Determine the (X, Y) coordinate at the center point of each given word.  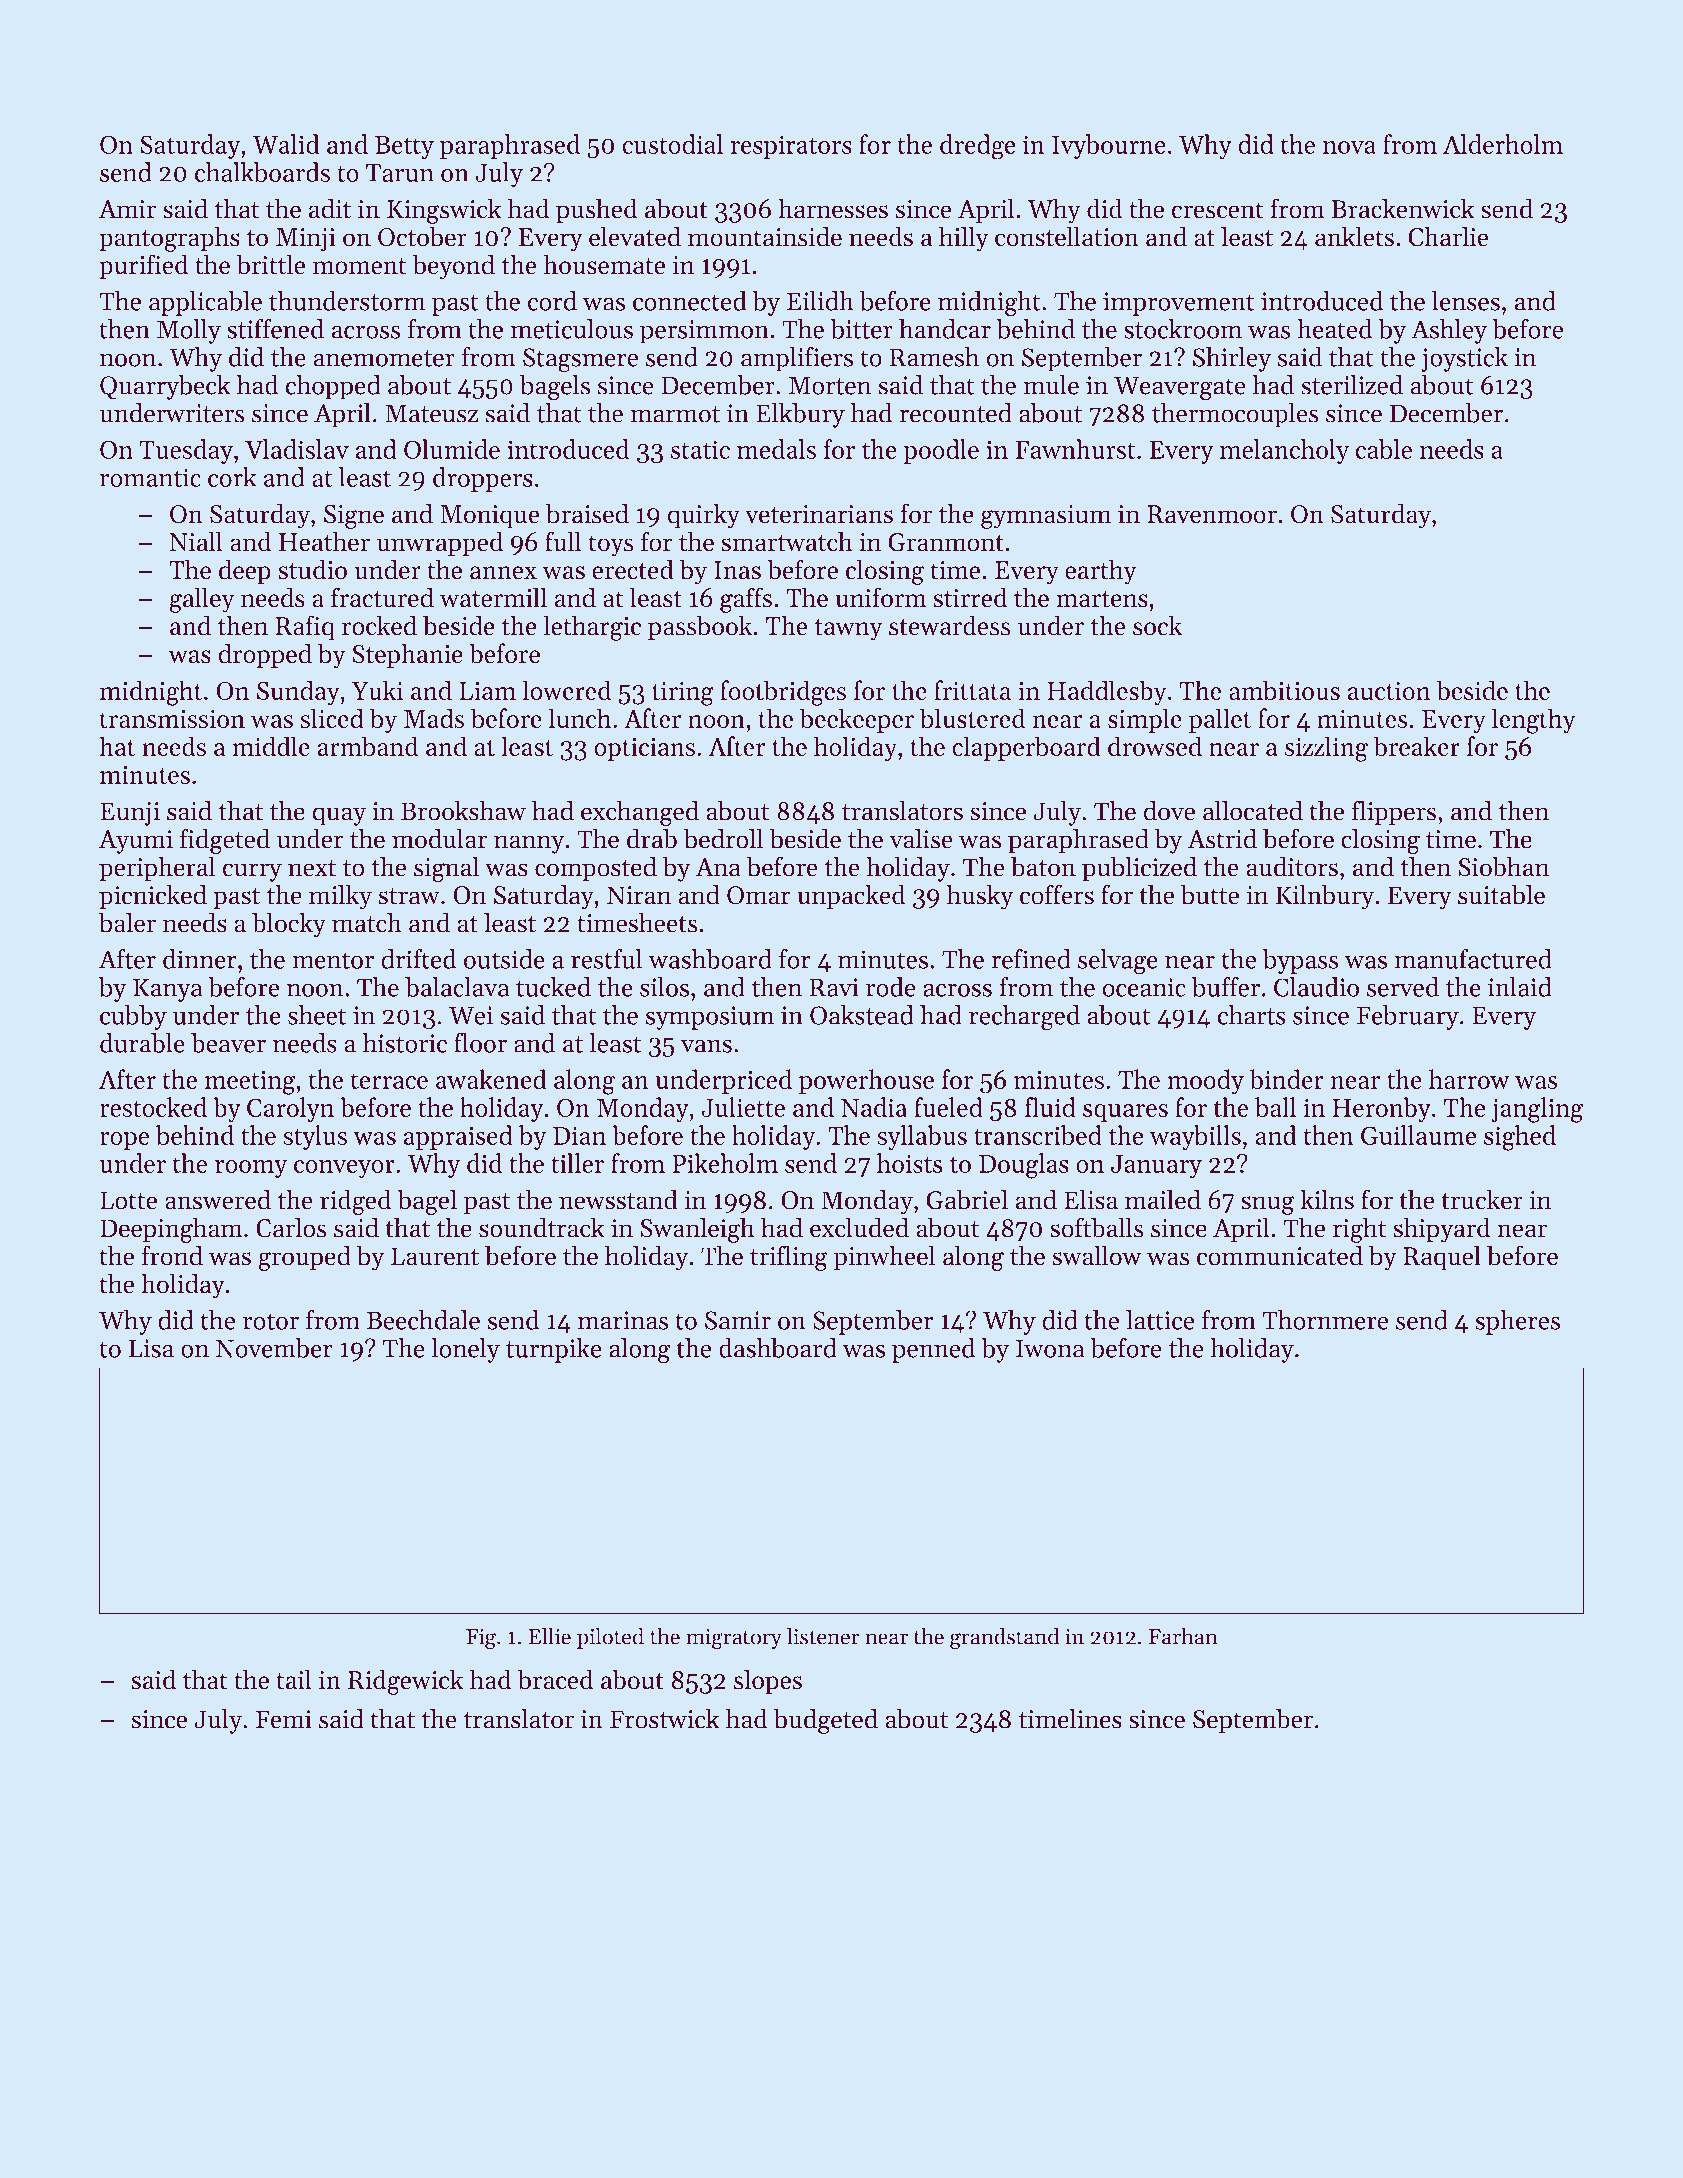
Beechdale (423, 1320)
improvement (1178, 304)
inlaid (1520, 987)
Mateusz (431, 413)
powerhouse (866, 1081)
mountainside (765, 236)
